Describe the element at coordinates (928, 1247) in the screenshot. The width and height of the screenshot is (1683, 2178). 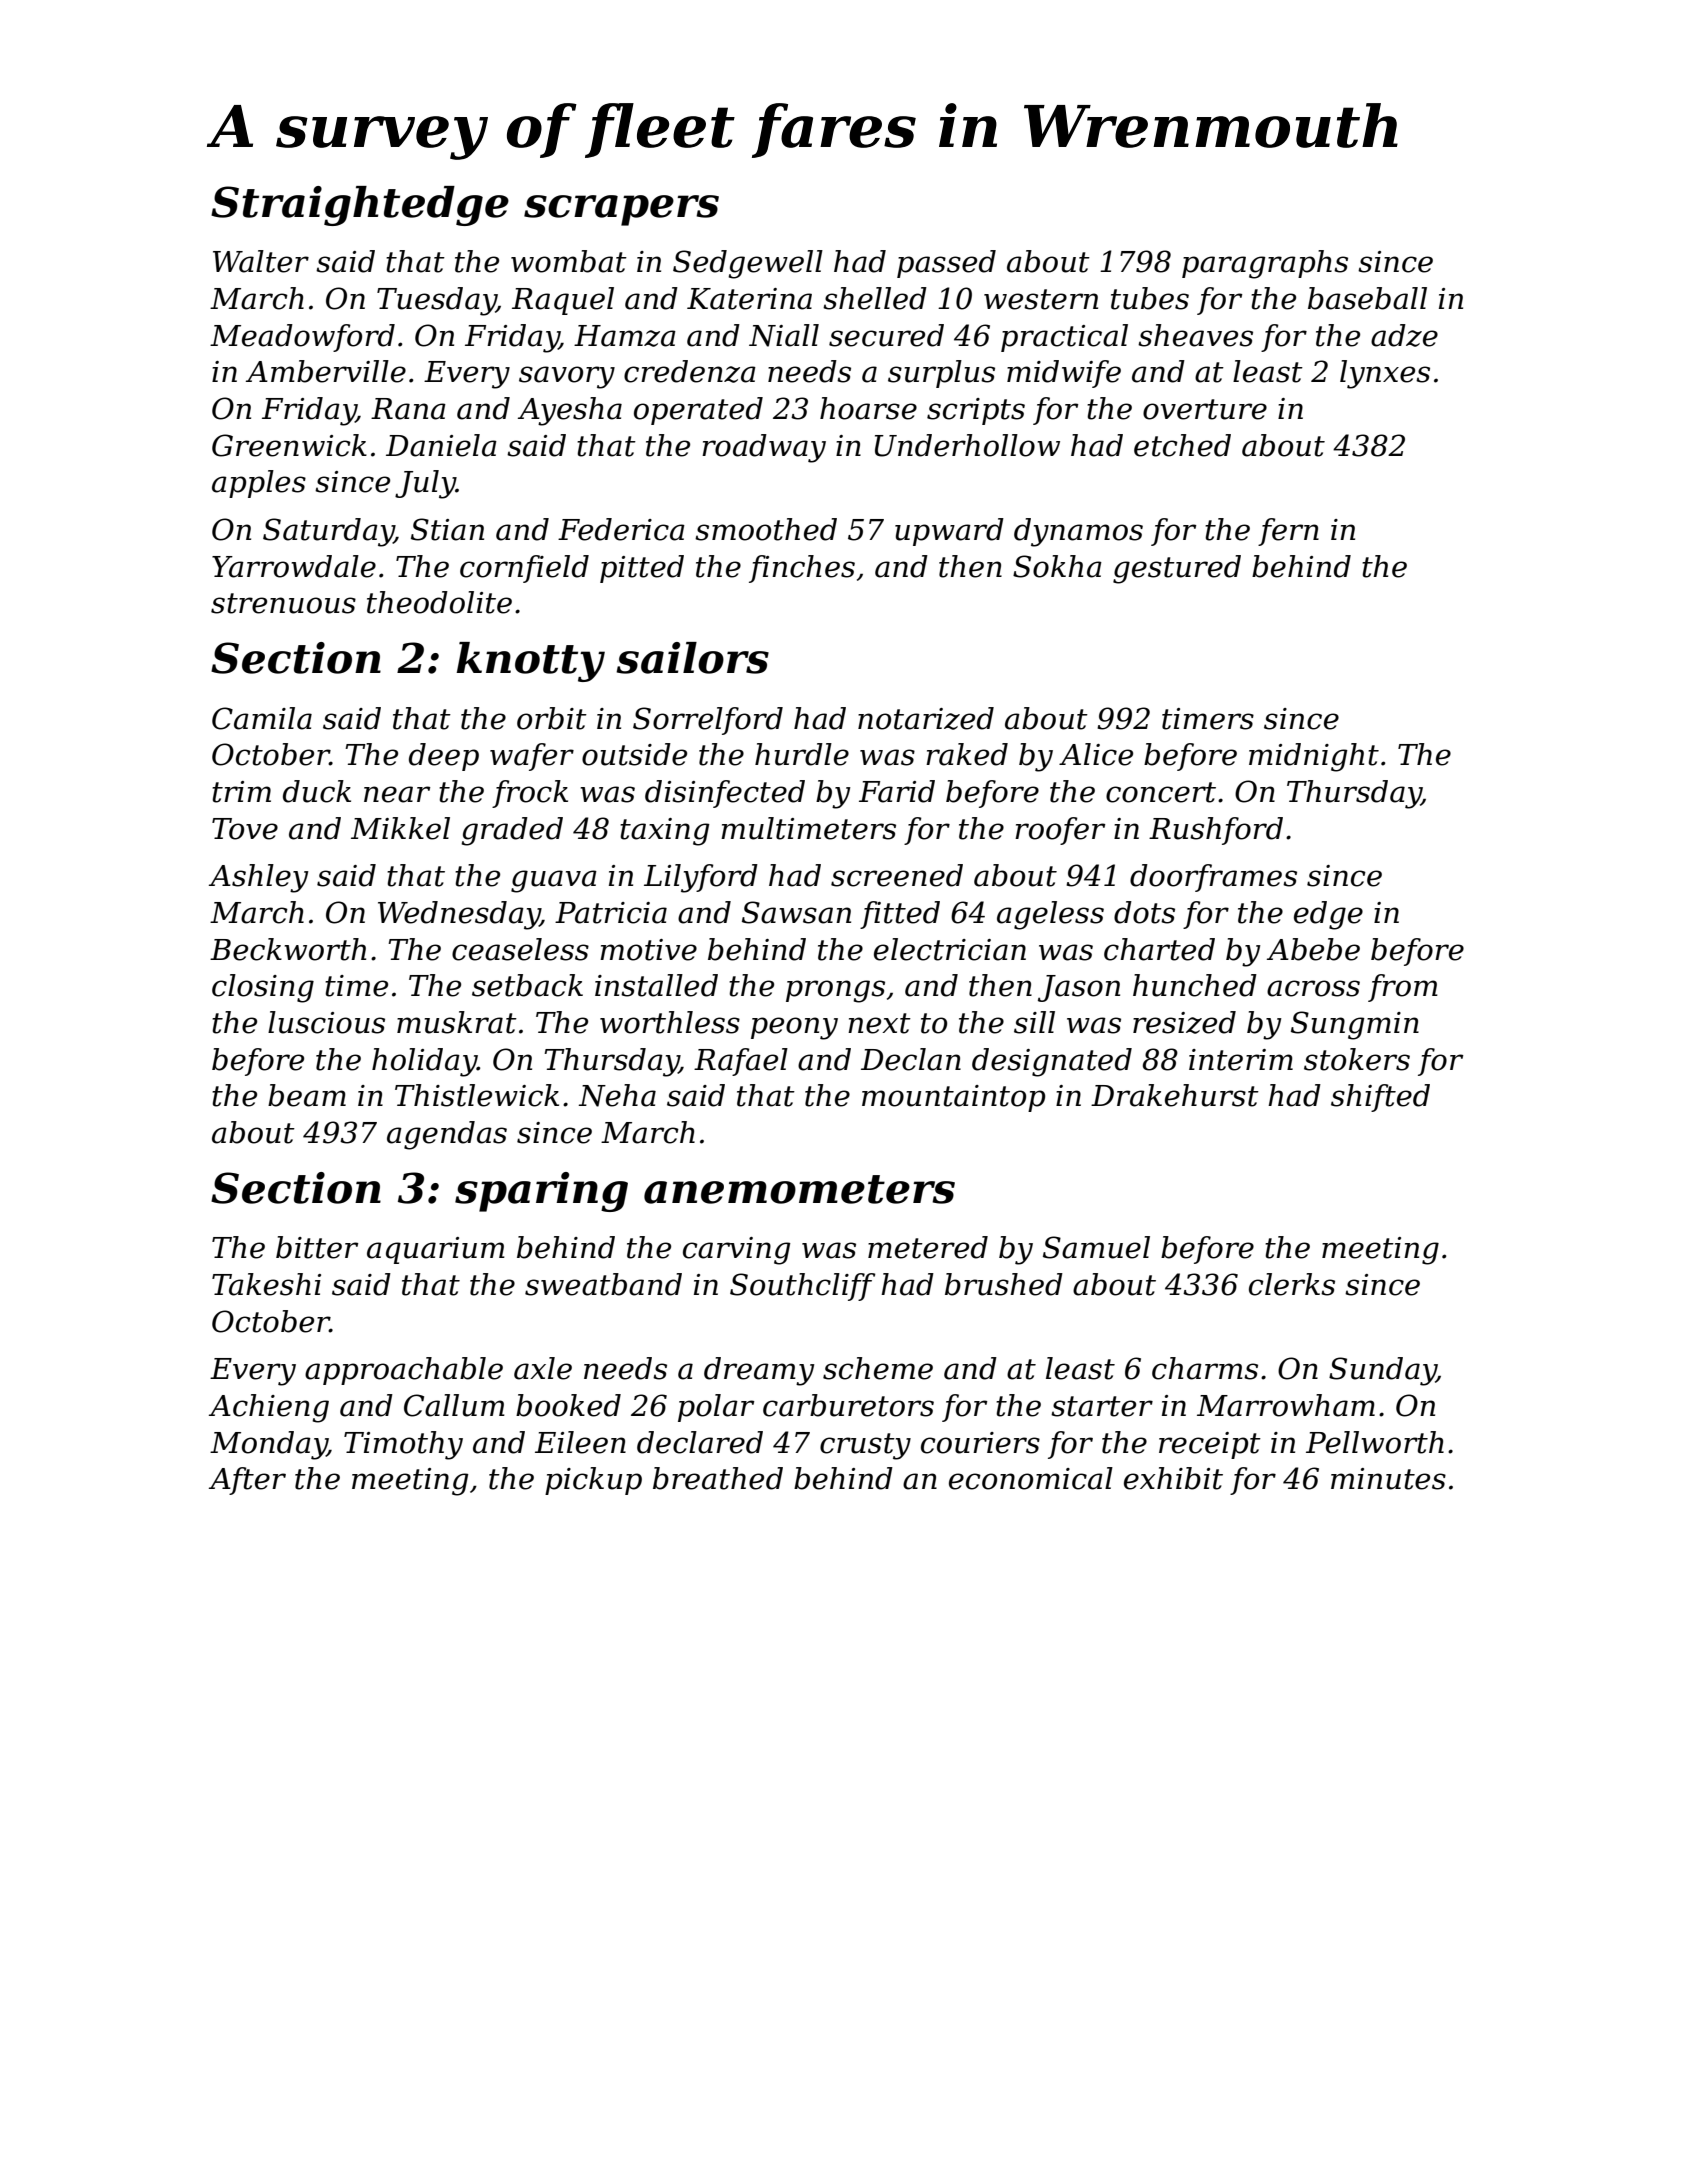
I see `metered` at that location.
